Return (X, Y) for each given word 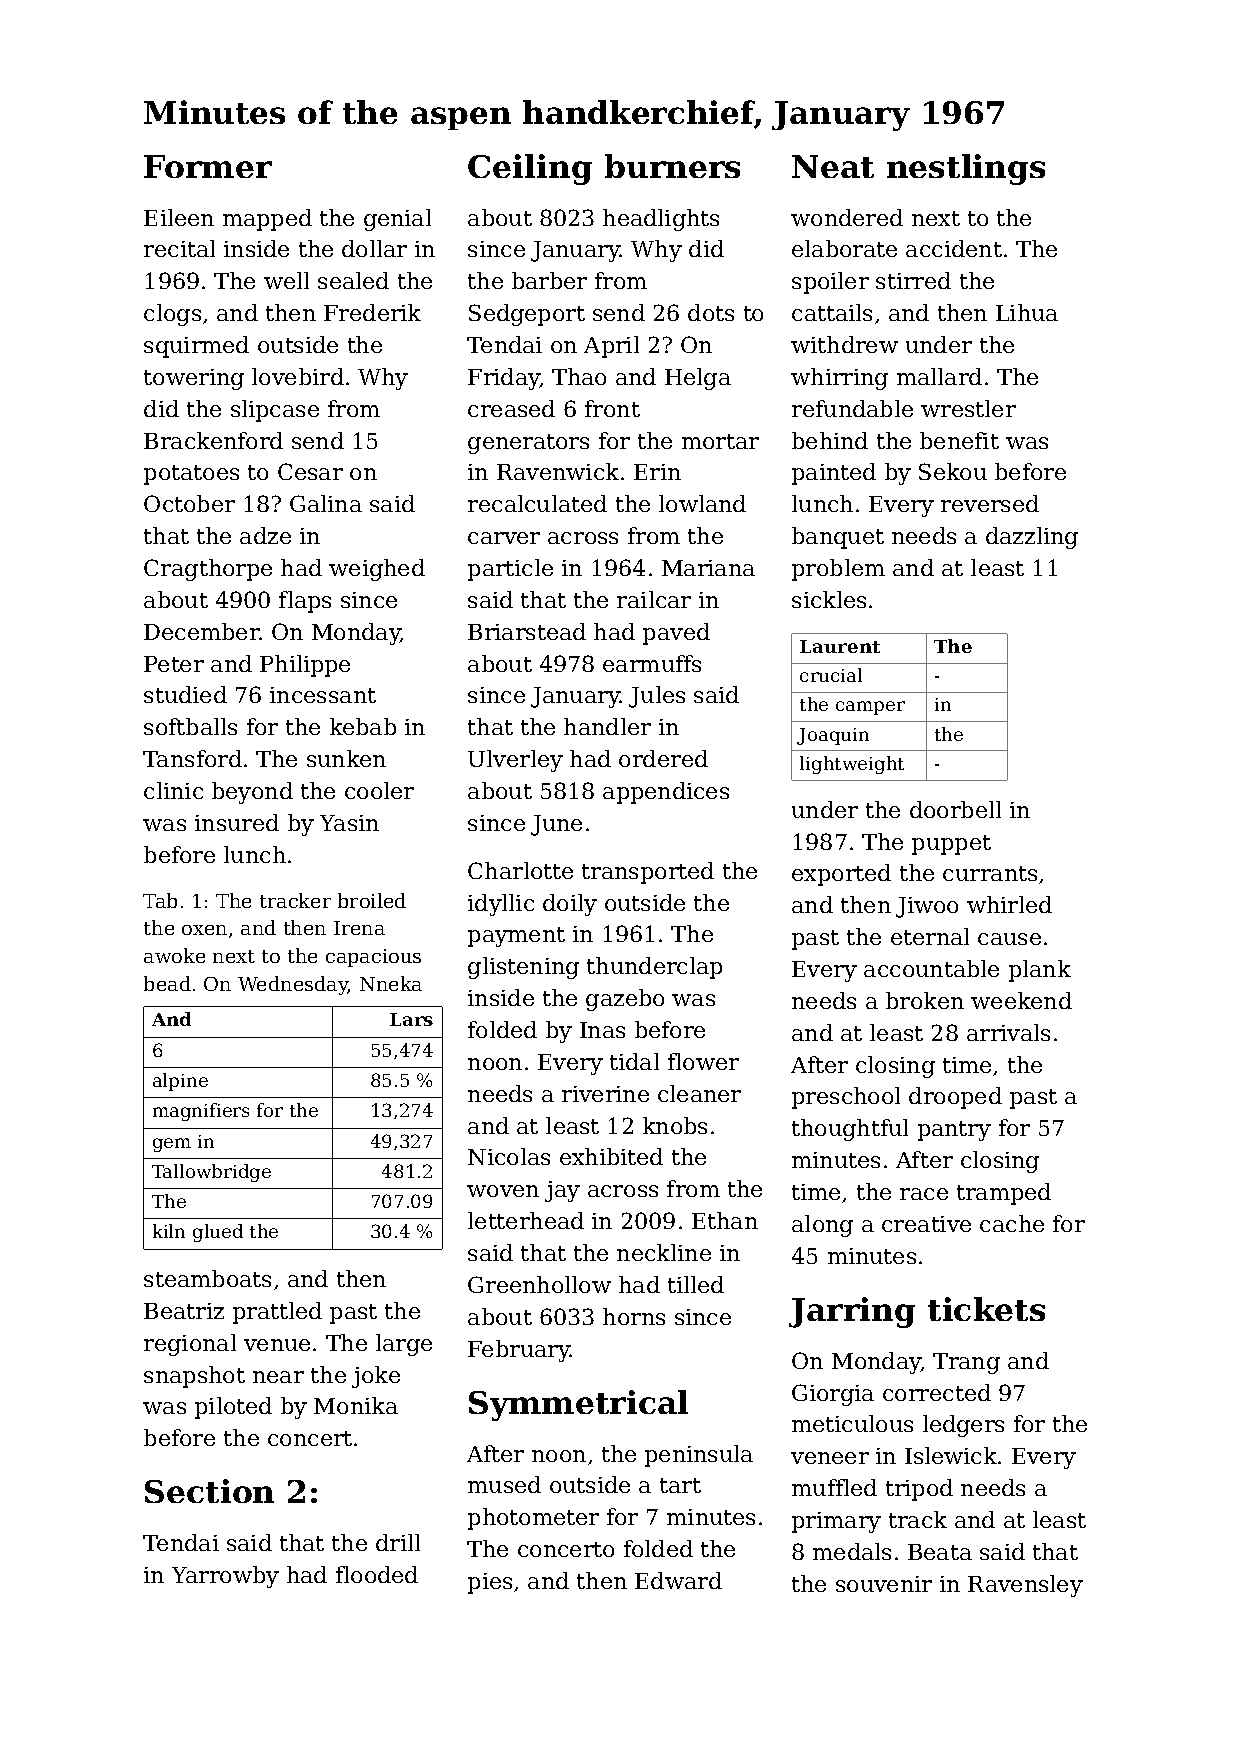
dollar (374, 248)
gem (172, 1145)
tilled (696, 1284)
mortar (720, 441)
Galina (326, 503)
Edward (678, 1580)
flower (703, 1061)
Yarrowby (225, 1577)
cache (1012, 1223)
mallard (939, 376)
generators (528, 444)
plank (1040, 971)
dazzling (1032, 538)
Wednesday (293, 985)
